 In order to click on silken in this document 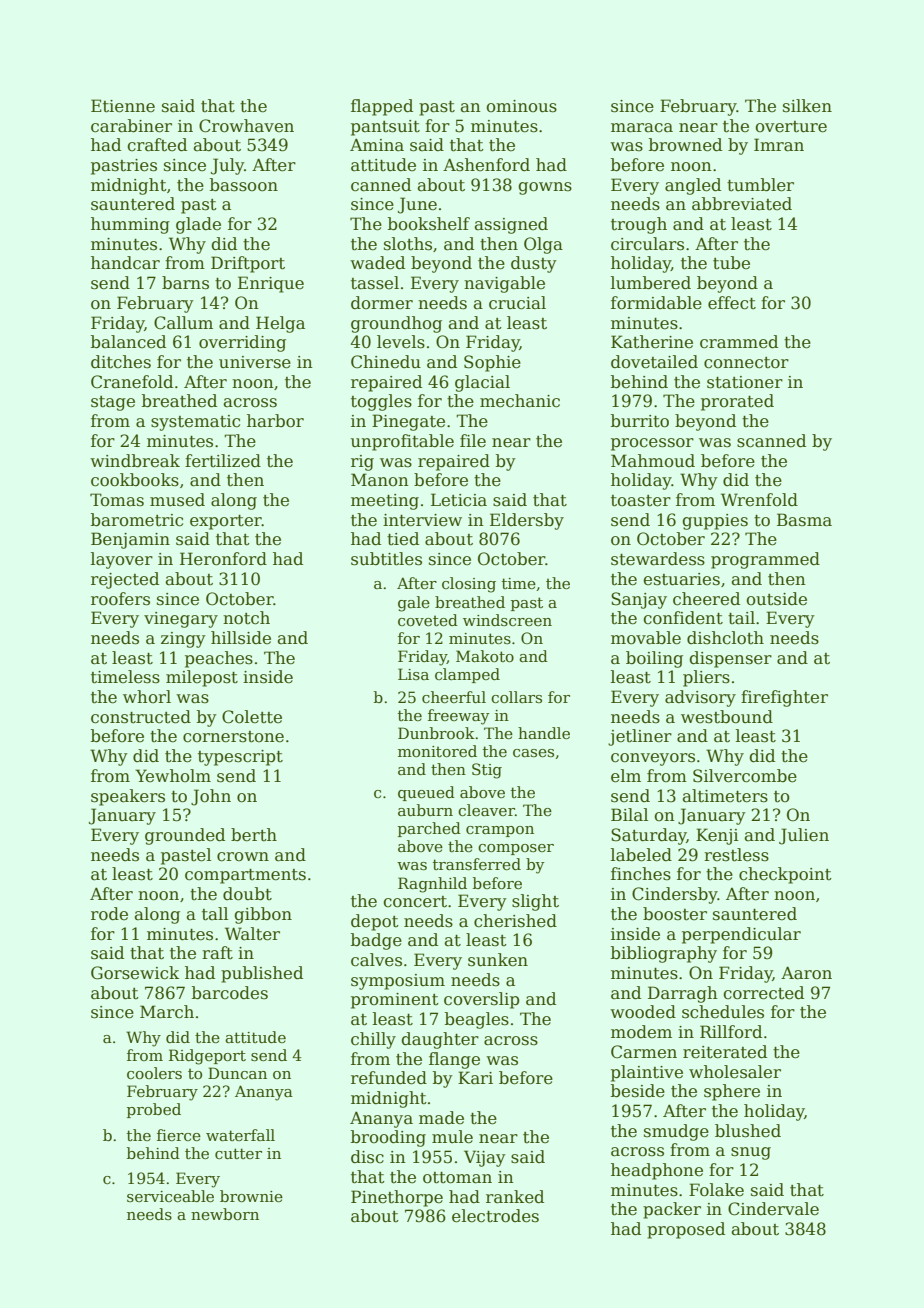, I will do `click(807, 106)`.
